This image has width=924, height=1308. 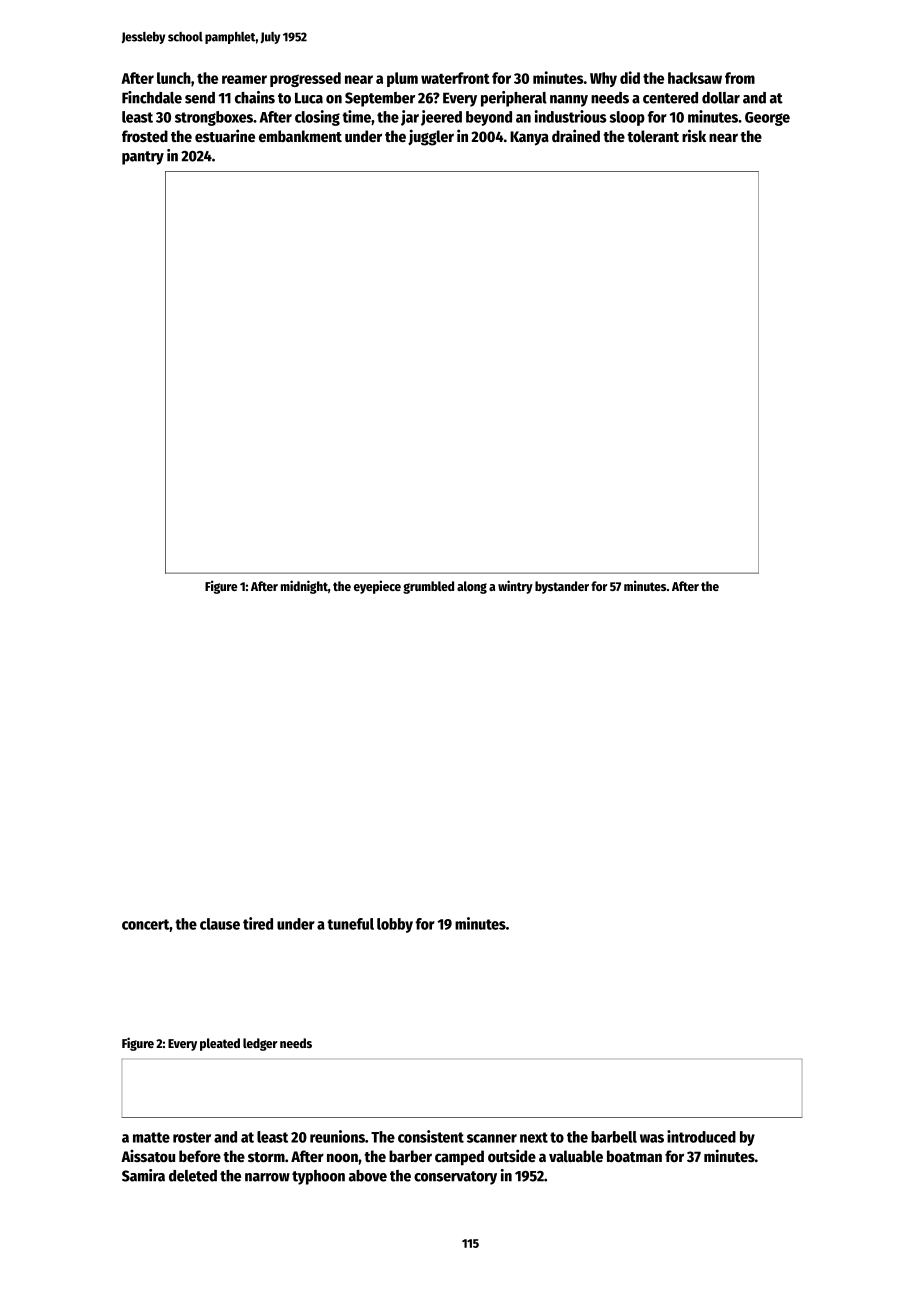 What do you see at coordinates (368, 1176) in the image?
I see `above` at bounding box center [368, 1176].
